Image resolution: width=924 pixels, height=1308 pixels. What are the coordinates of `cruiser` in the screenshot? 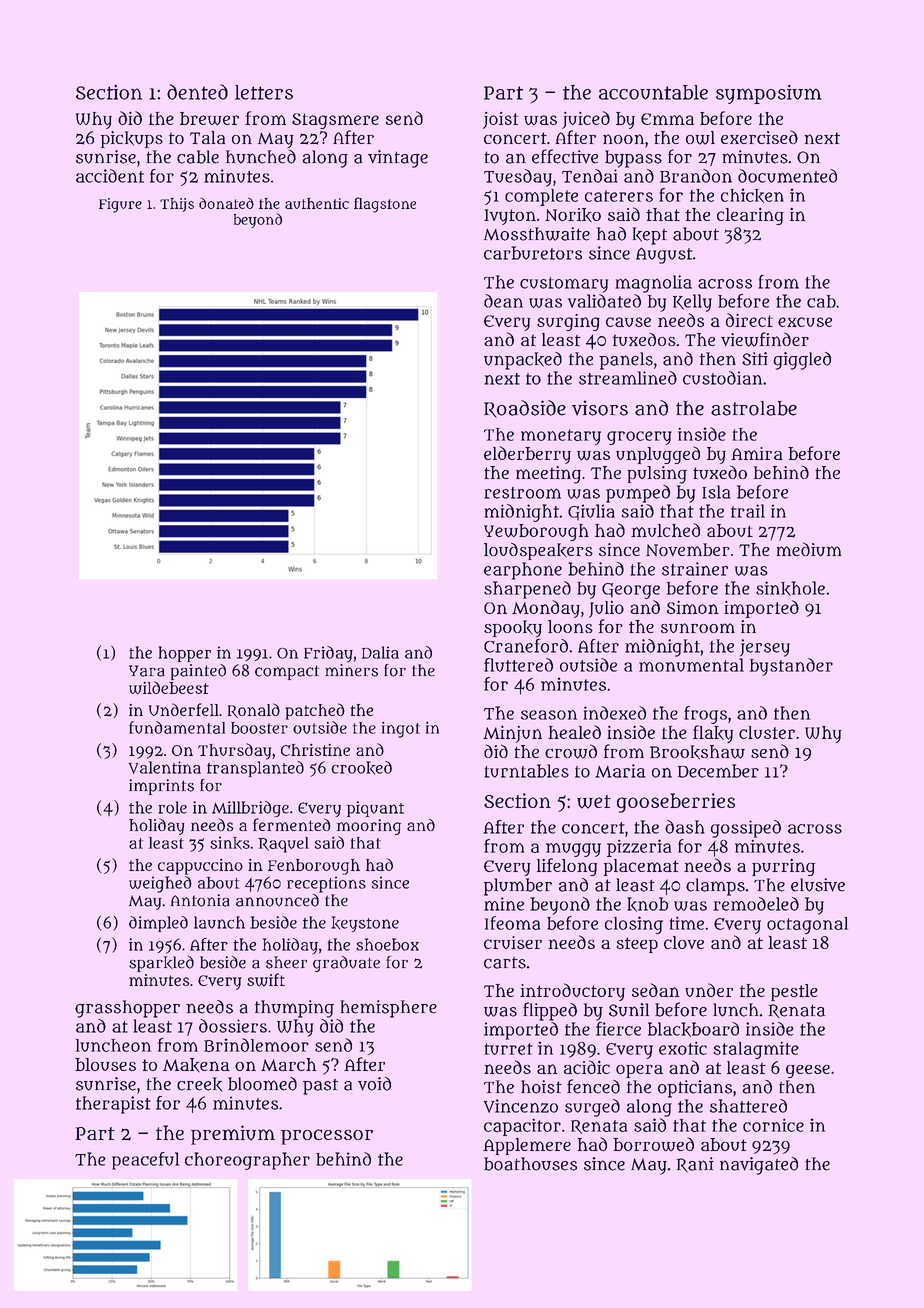 It's located at (513, 942).
